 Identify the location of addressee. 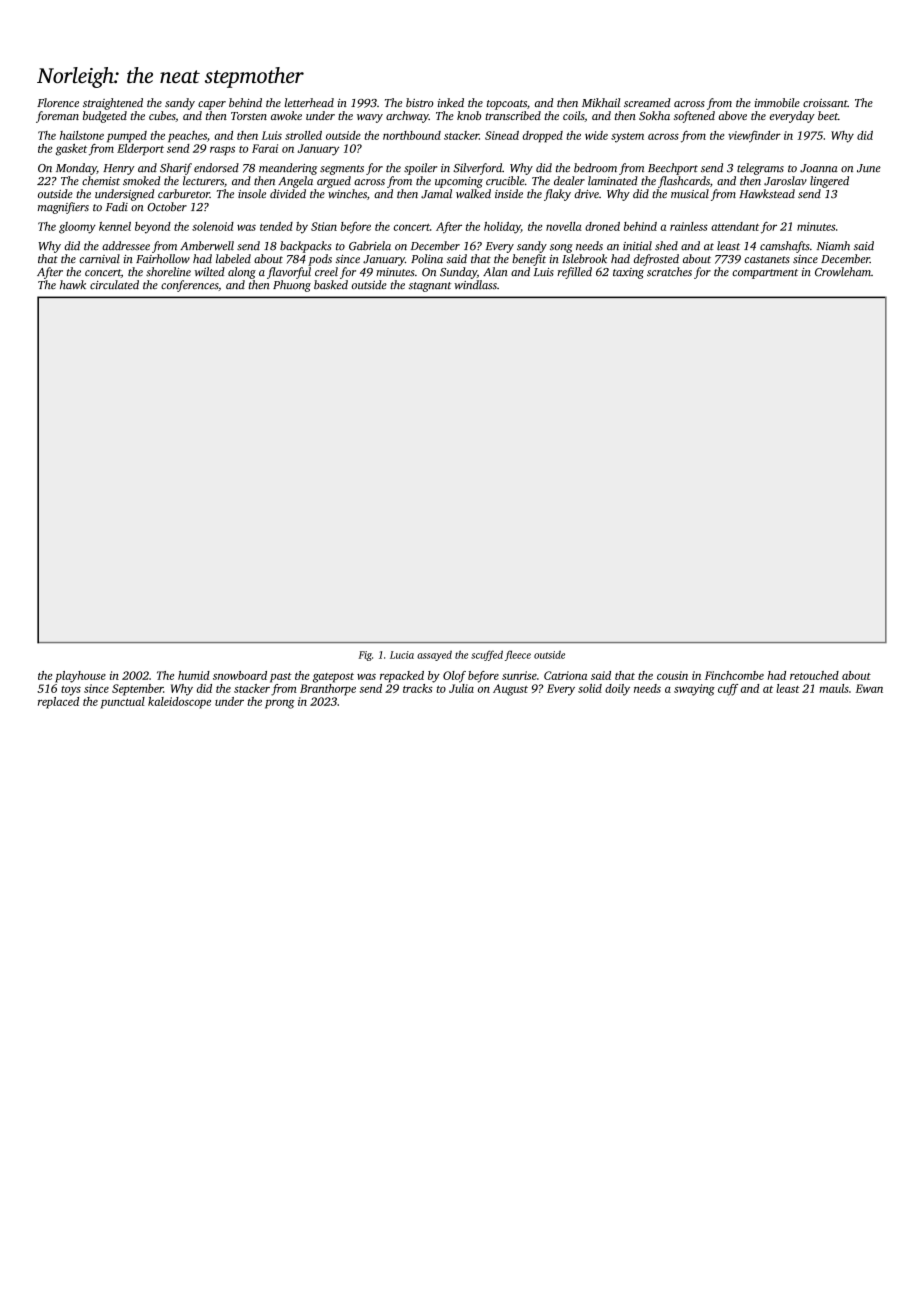
(126, 246).
